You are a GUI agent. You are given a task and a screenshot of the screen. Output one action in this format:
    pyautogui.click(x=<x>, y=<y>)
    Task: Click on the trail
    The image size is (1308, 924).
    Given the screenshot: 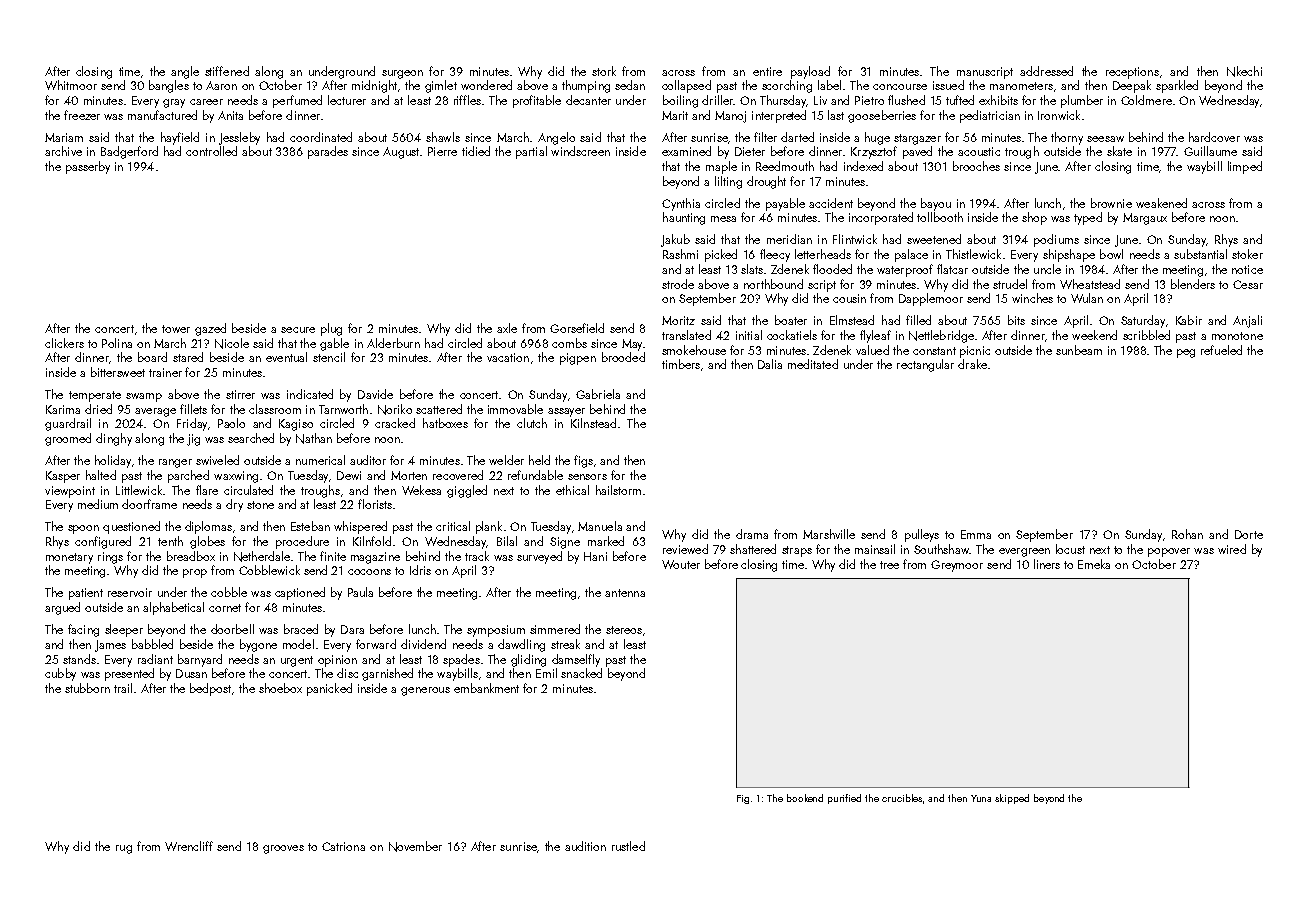 What is the action you would take?
    pyautogui.click(x=123, y=688)
